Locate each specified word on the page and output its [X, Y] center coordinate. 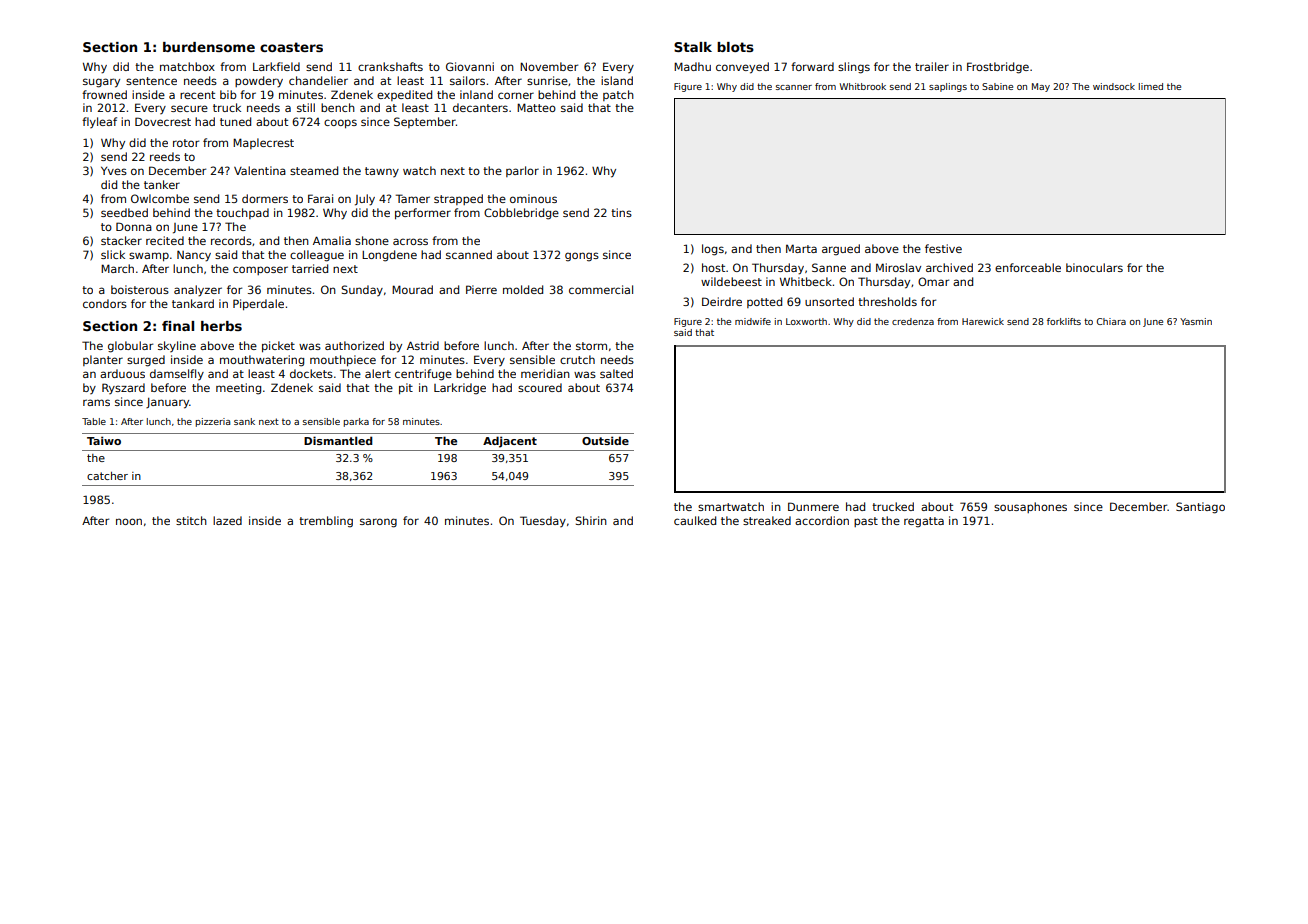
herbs [221, 326]
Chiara [1111, 321]
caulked [695, 520]
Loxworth [806, 321]
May [1041, 87]
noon [129, 521]
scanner [794, 87]
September [425, 122]
